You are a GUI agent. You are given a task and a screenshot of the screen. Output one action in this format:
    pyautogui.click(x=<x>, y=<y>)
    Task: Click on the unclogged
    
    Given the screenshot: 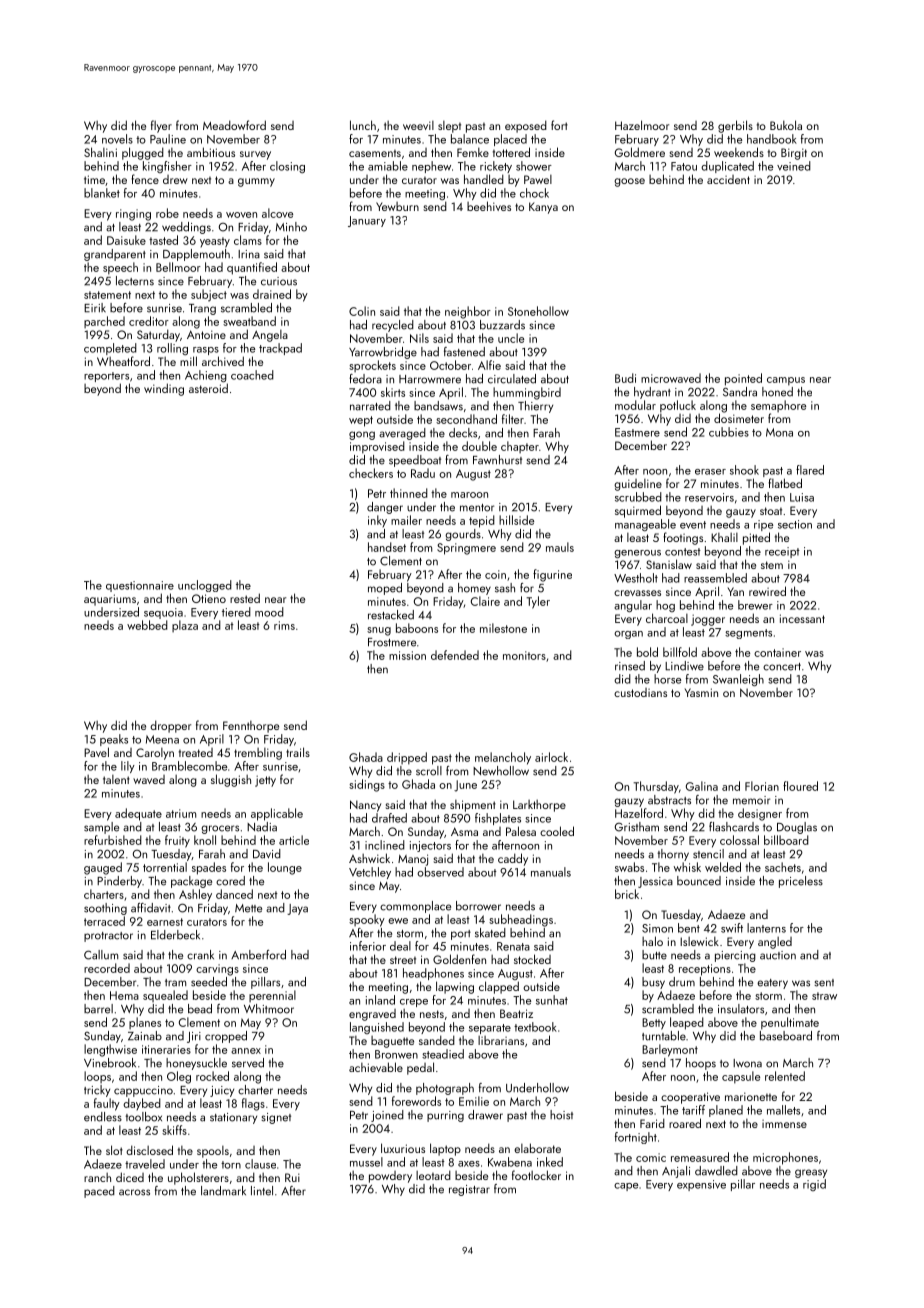 What is the action you would take?
    pyautogui.click(x=205, y=586)
